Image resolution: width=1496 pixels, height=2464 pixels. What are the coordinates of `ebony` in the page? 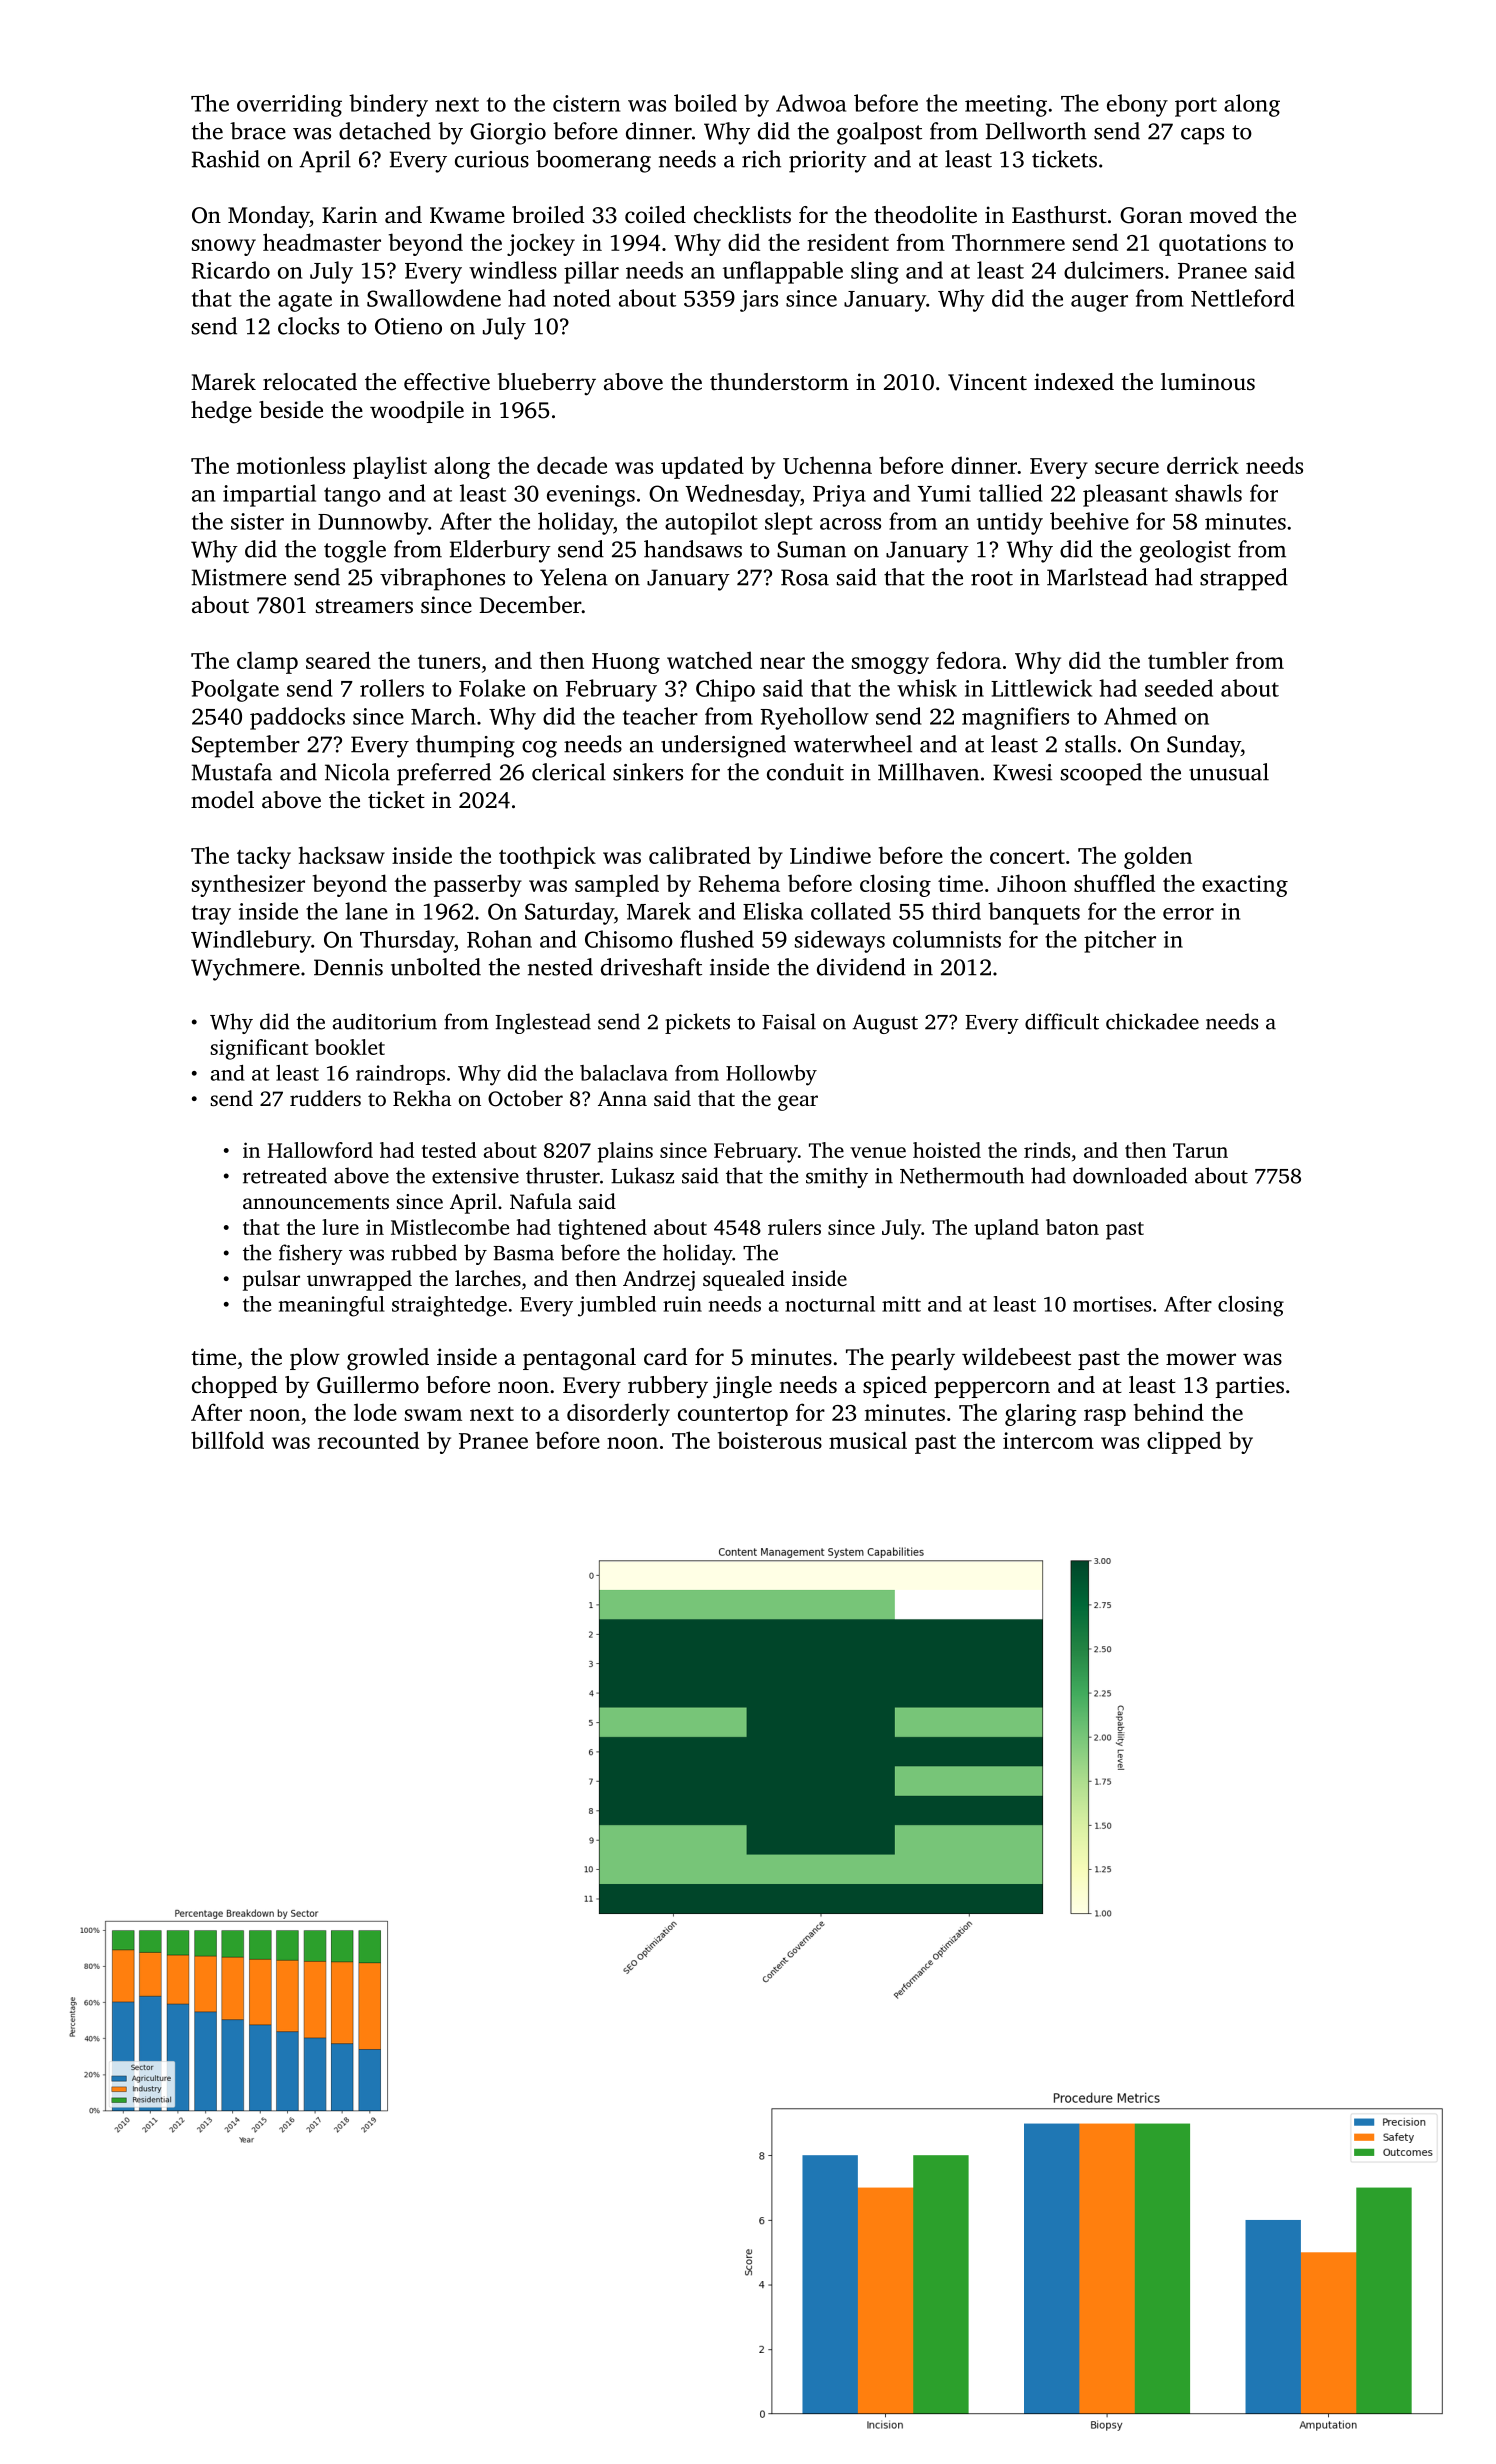 It's located at (1137, 105).
